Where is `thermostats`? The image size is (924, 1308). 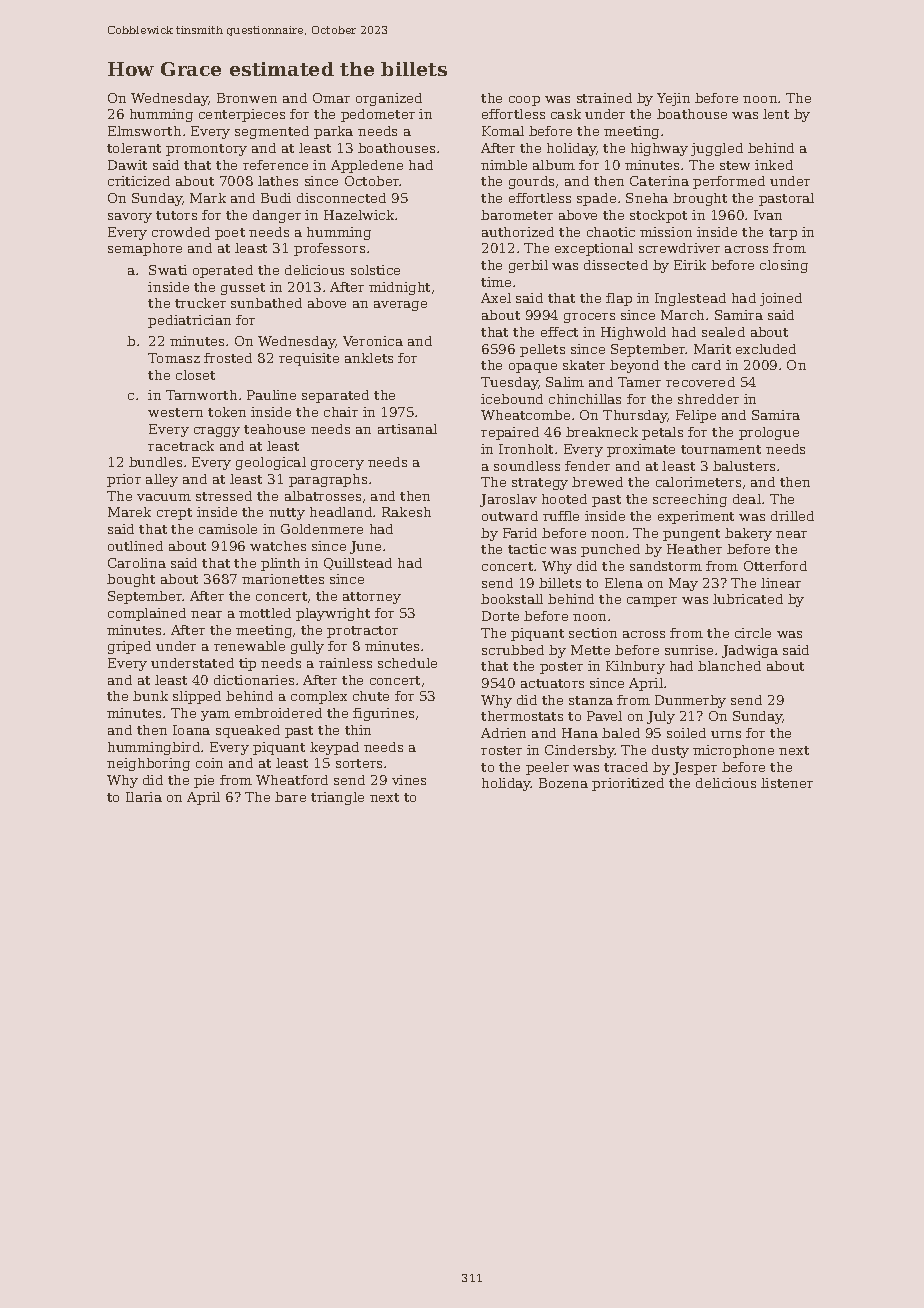
thermostats is located at coordinates (522, 716).
